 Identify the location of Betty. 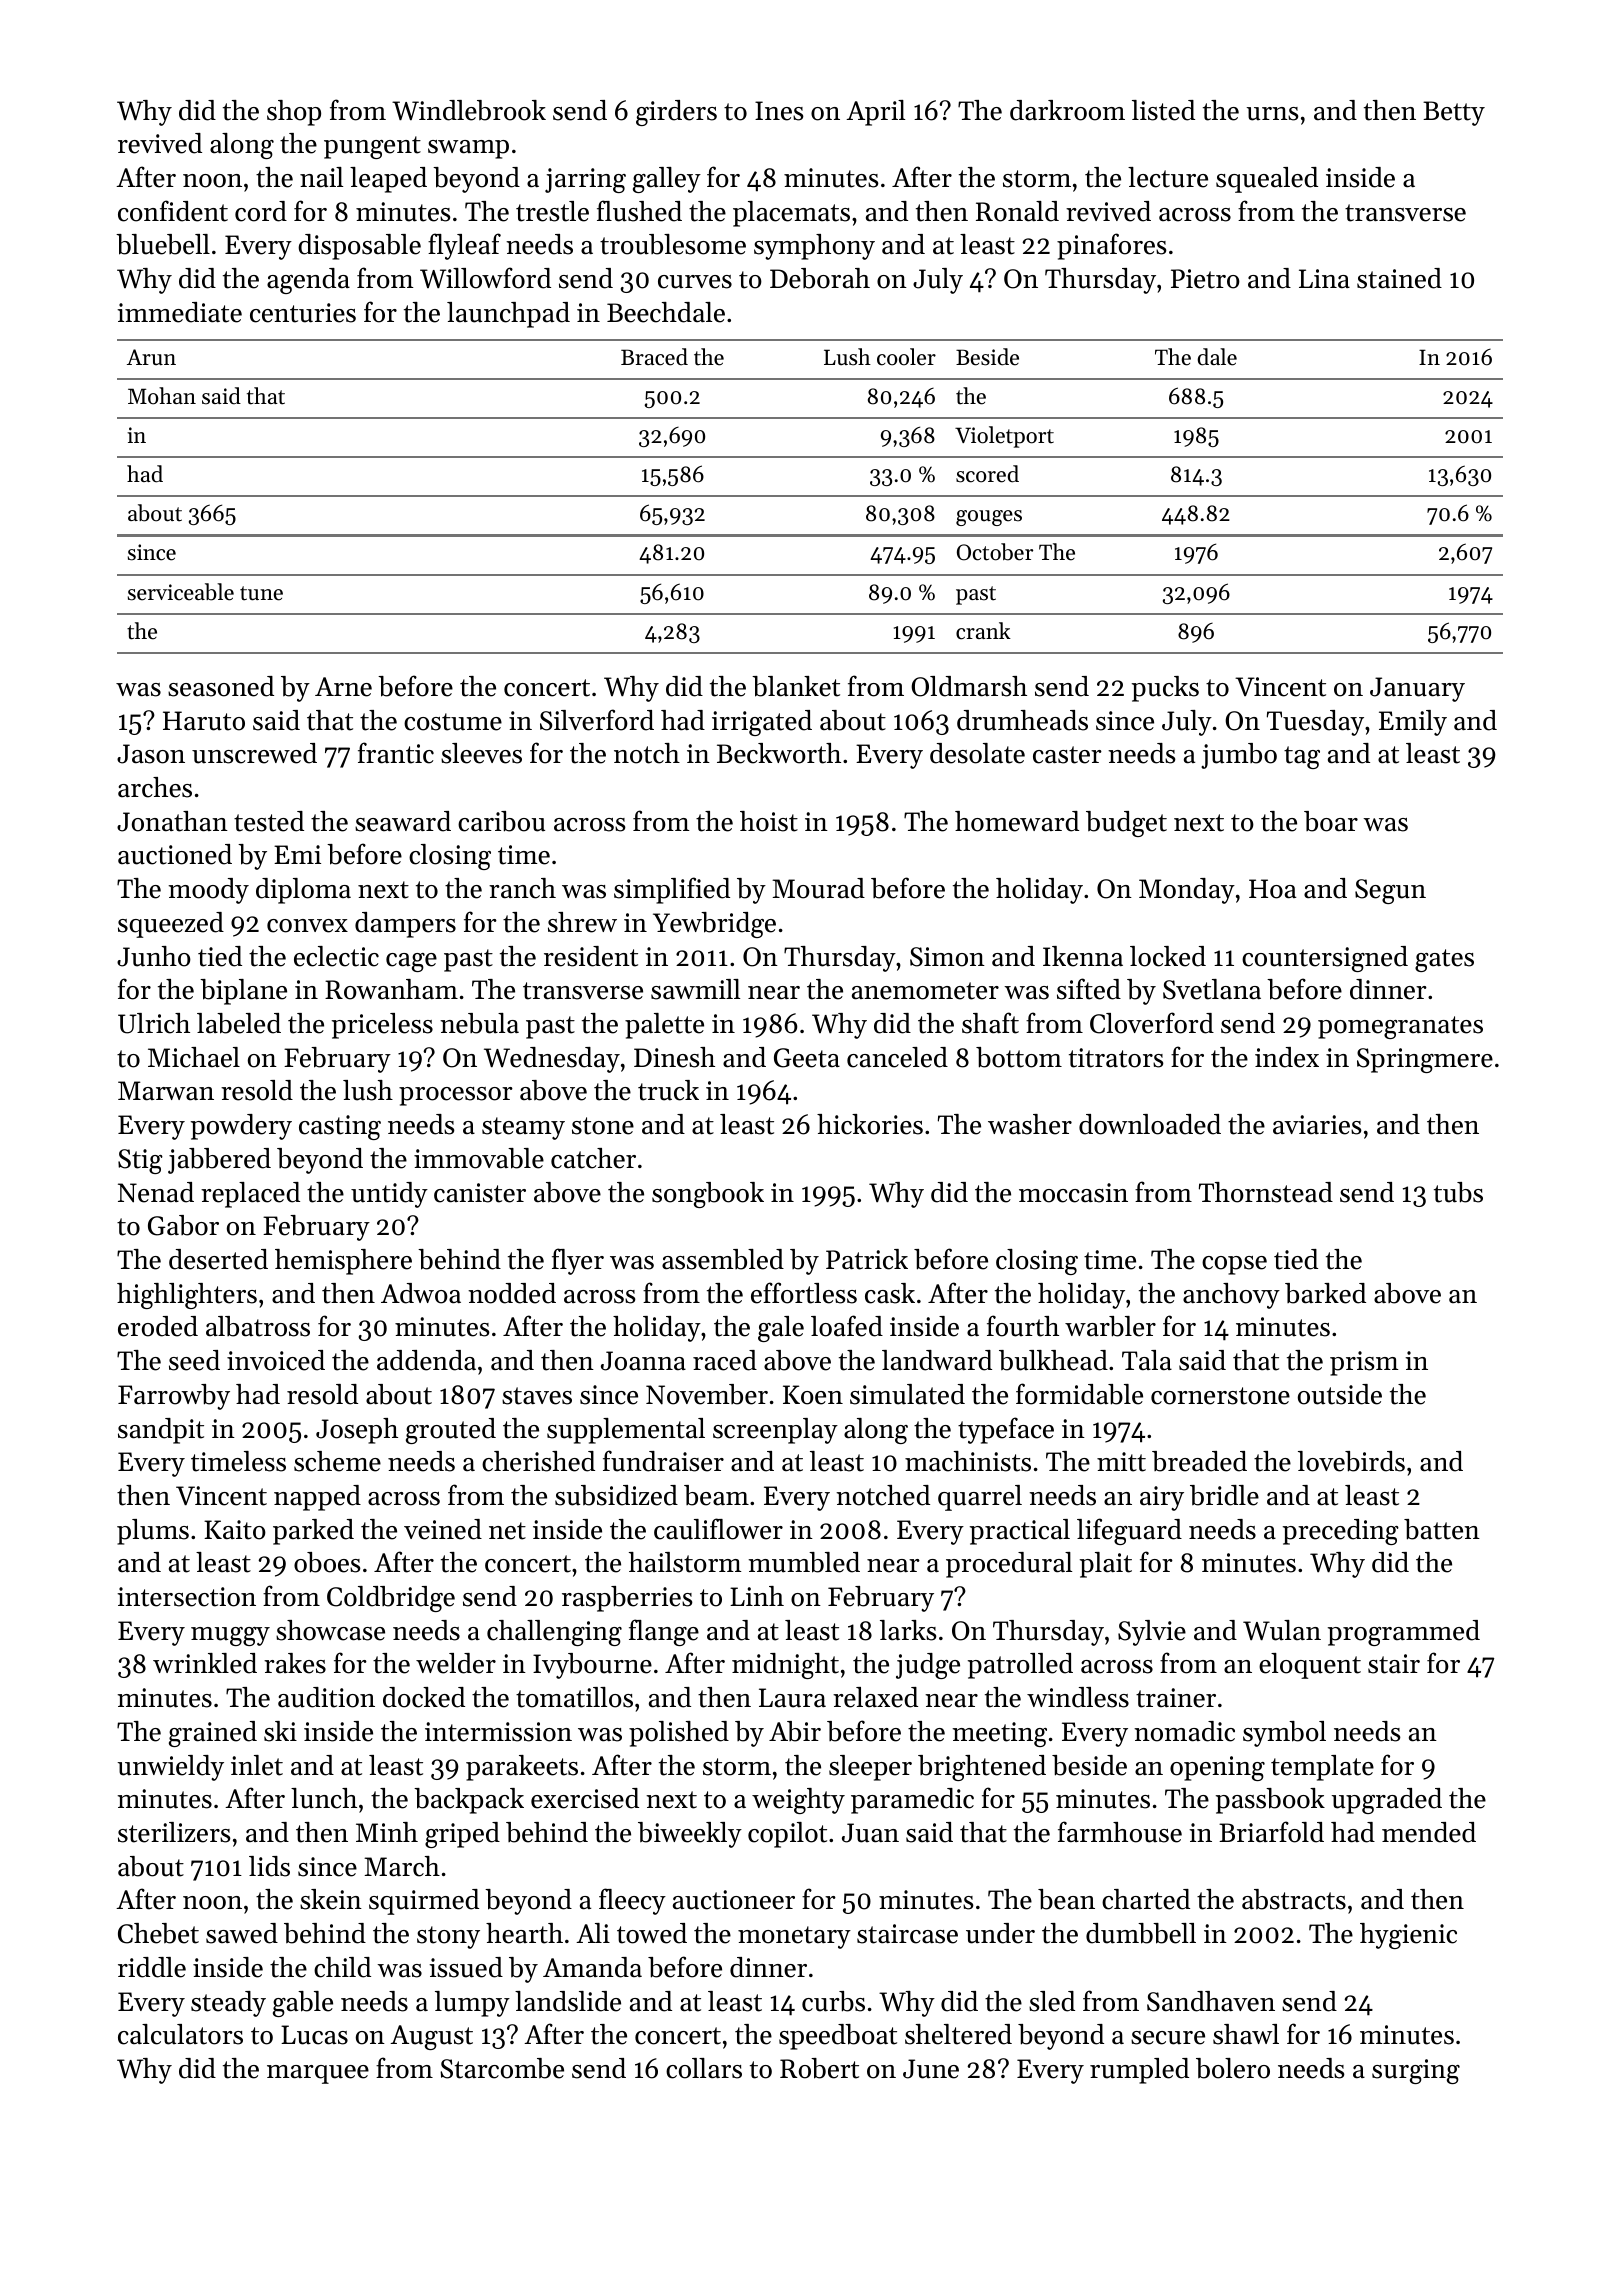
(1454, 113).
